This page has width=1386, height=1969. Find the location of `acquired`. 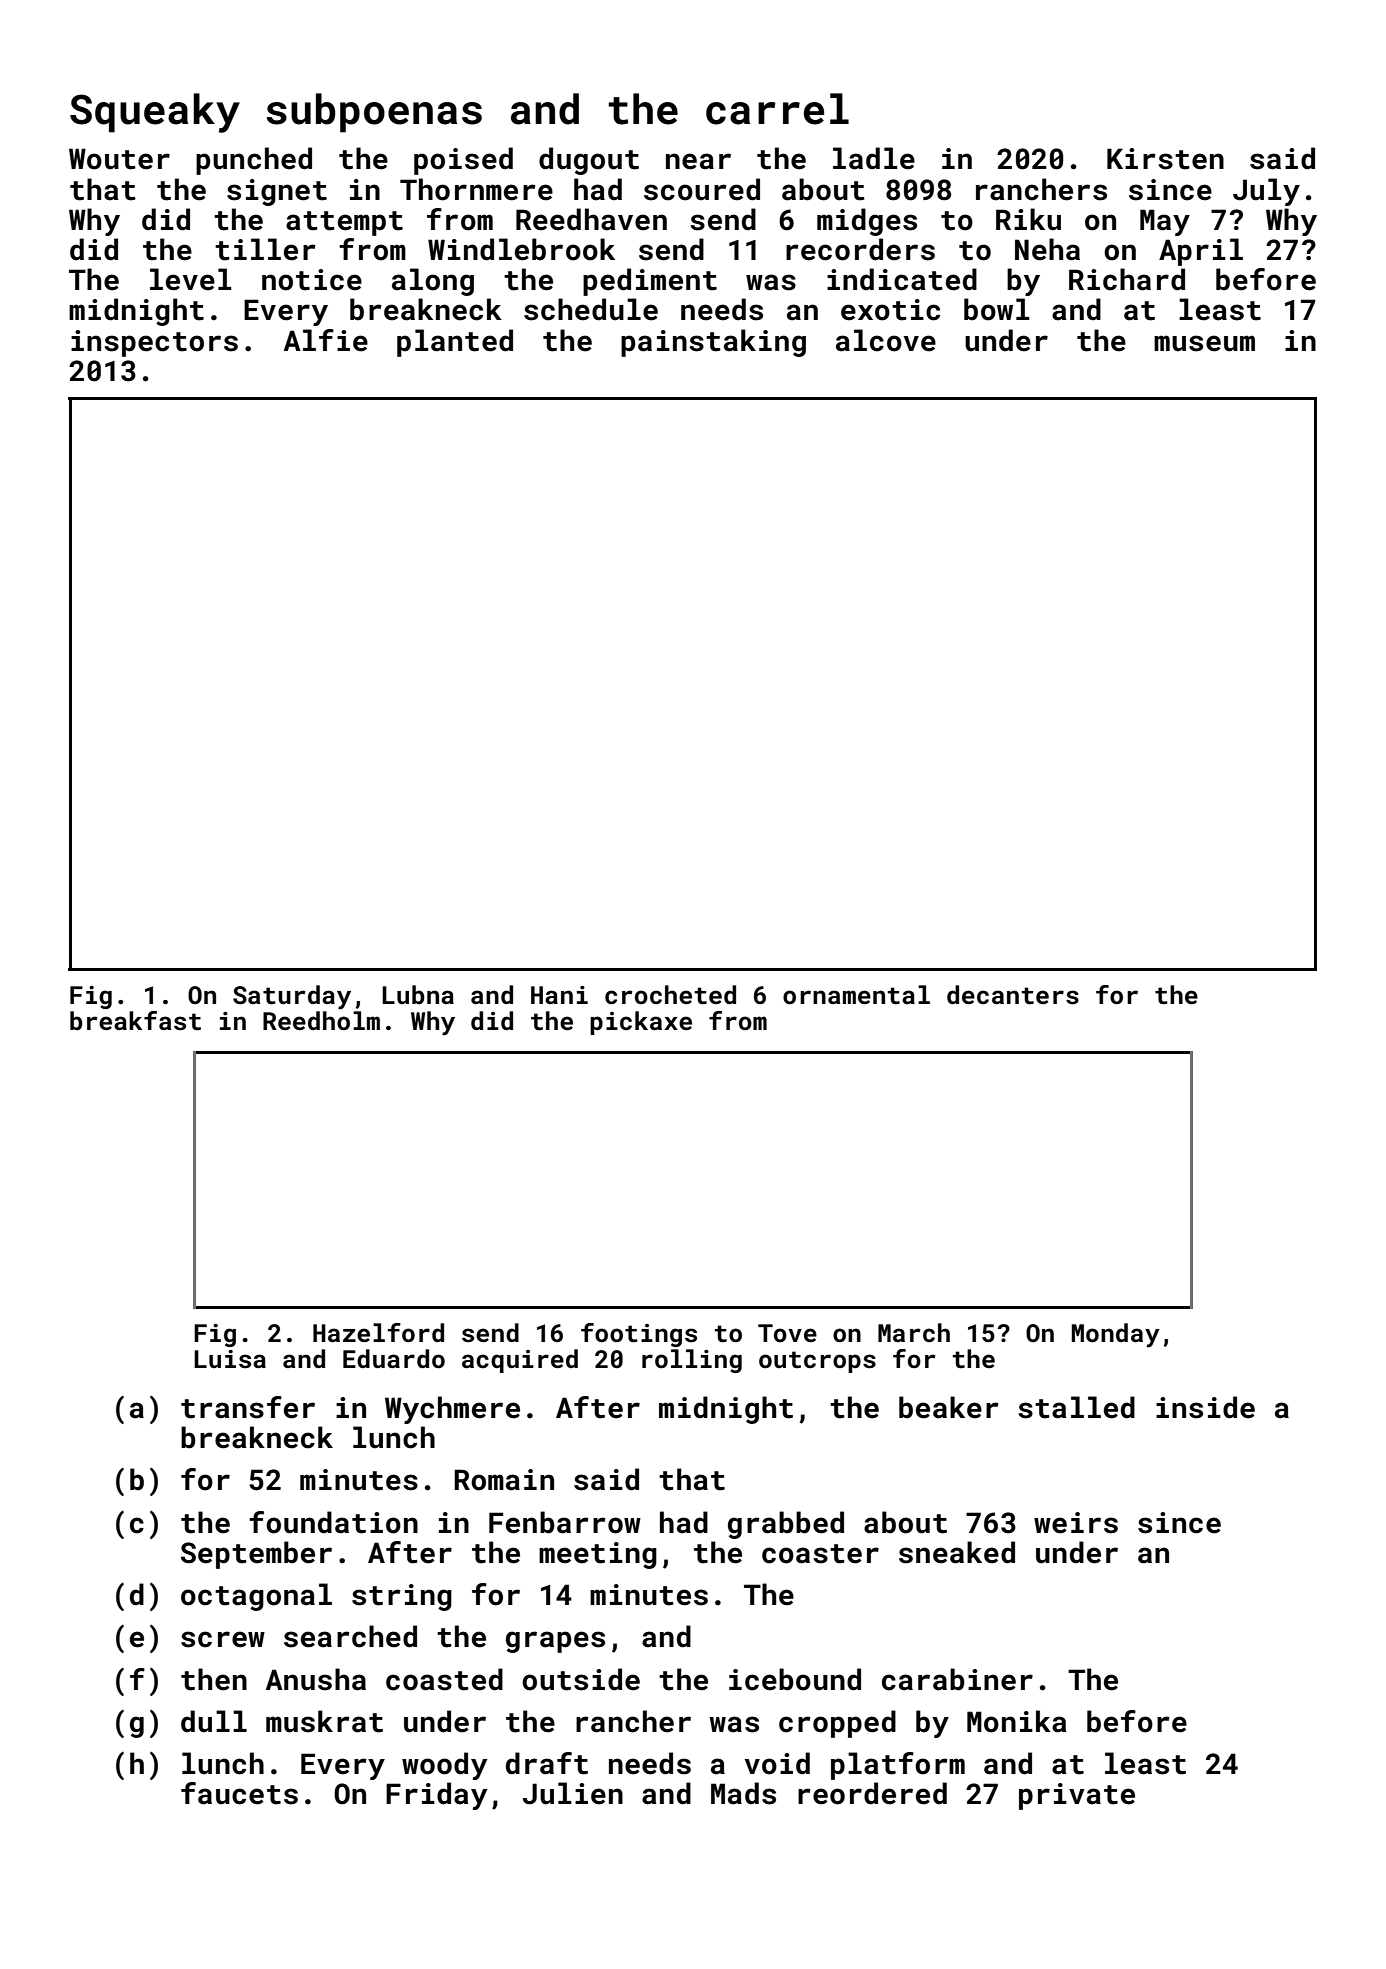

acquired is located at coordinates (520, 1361).
